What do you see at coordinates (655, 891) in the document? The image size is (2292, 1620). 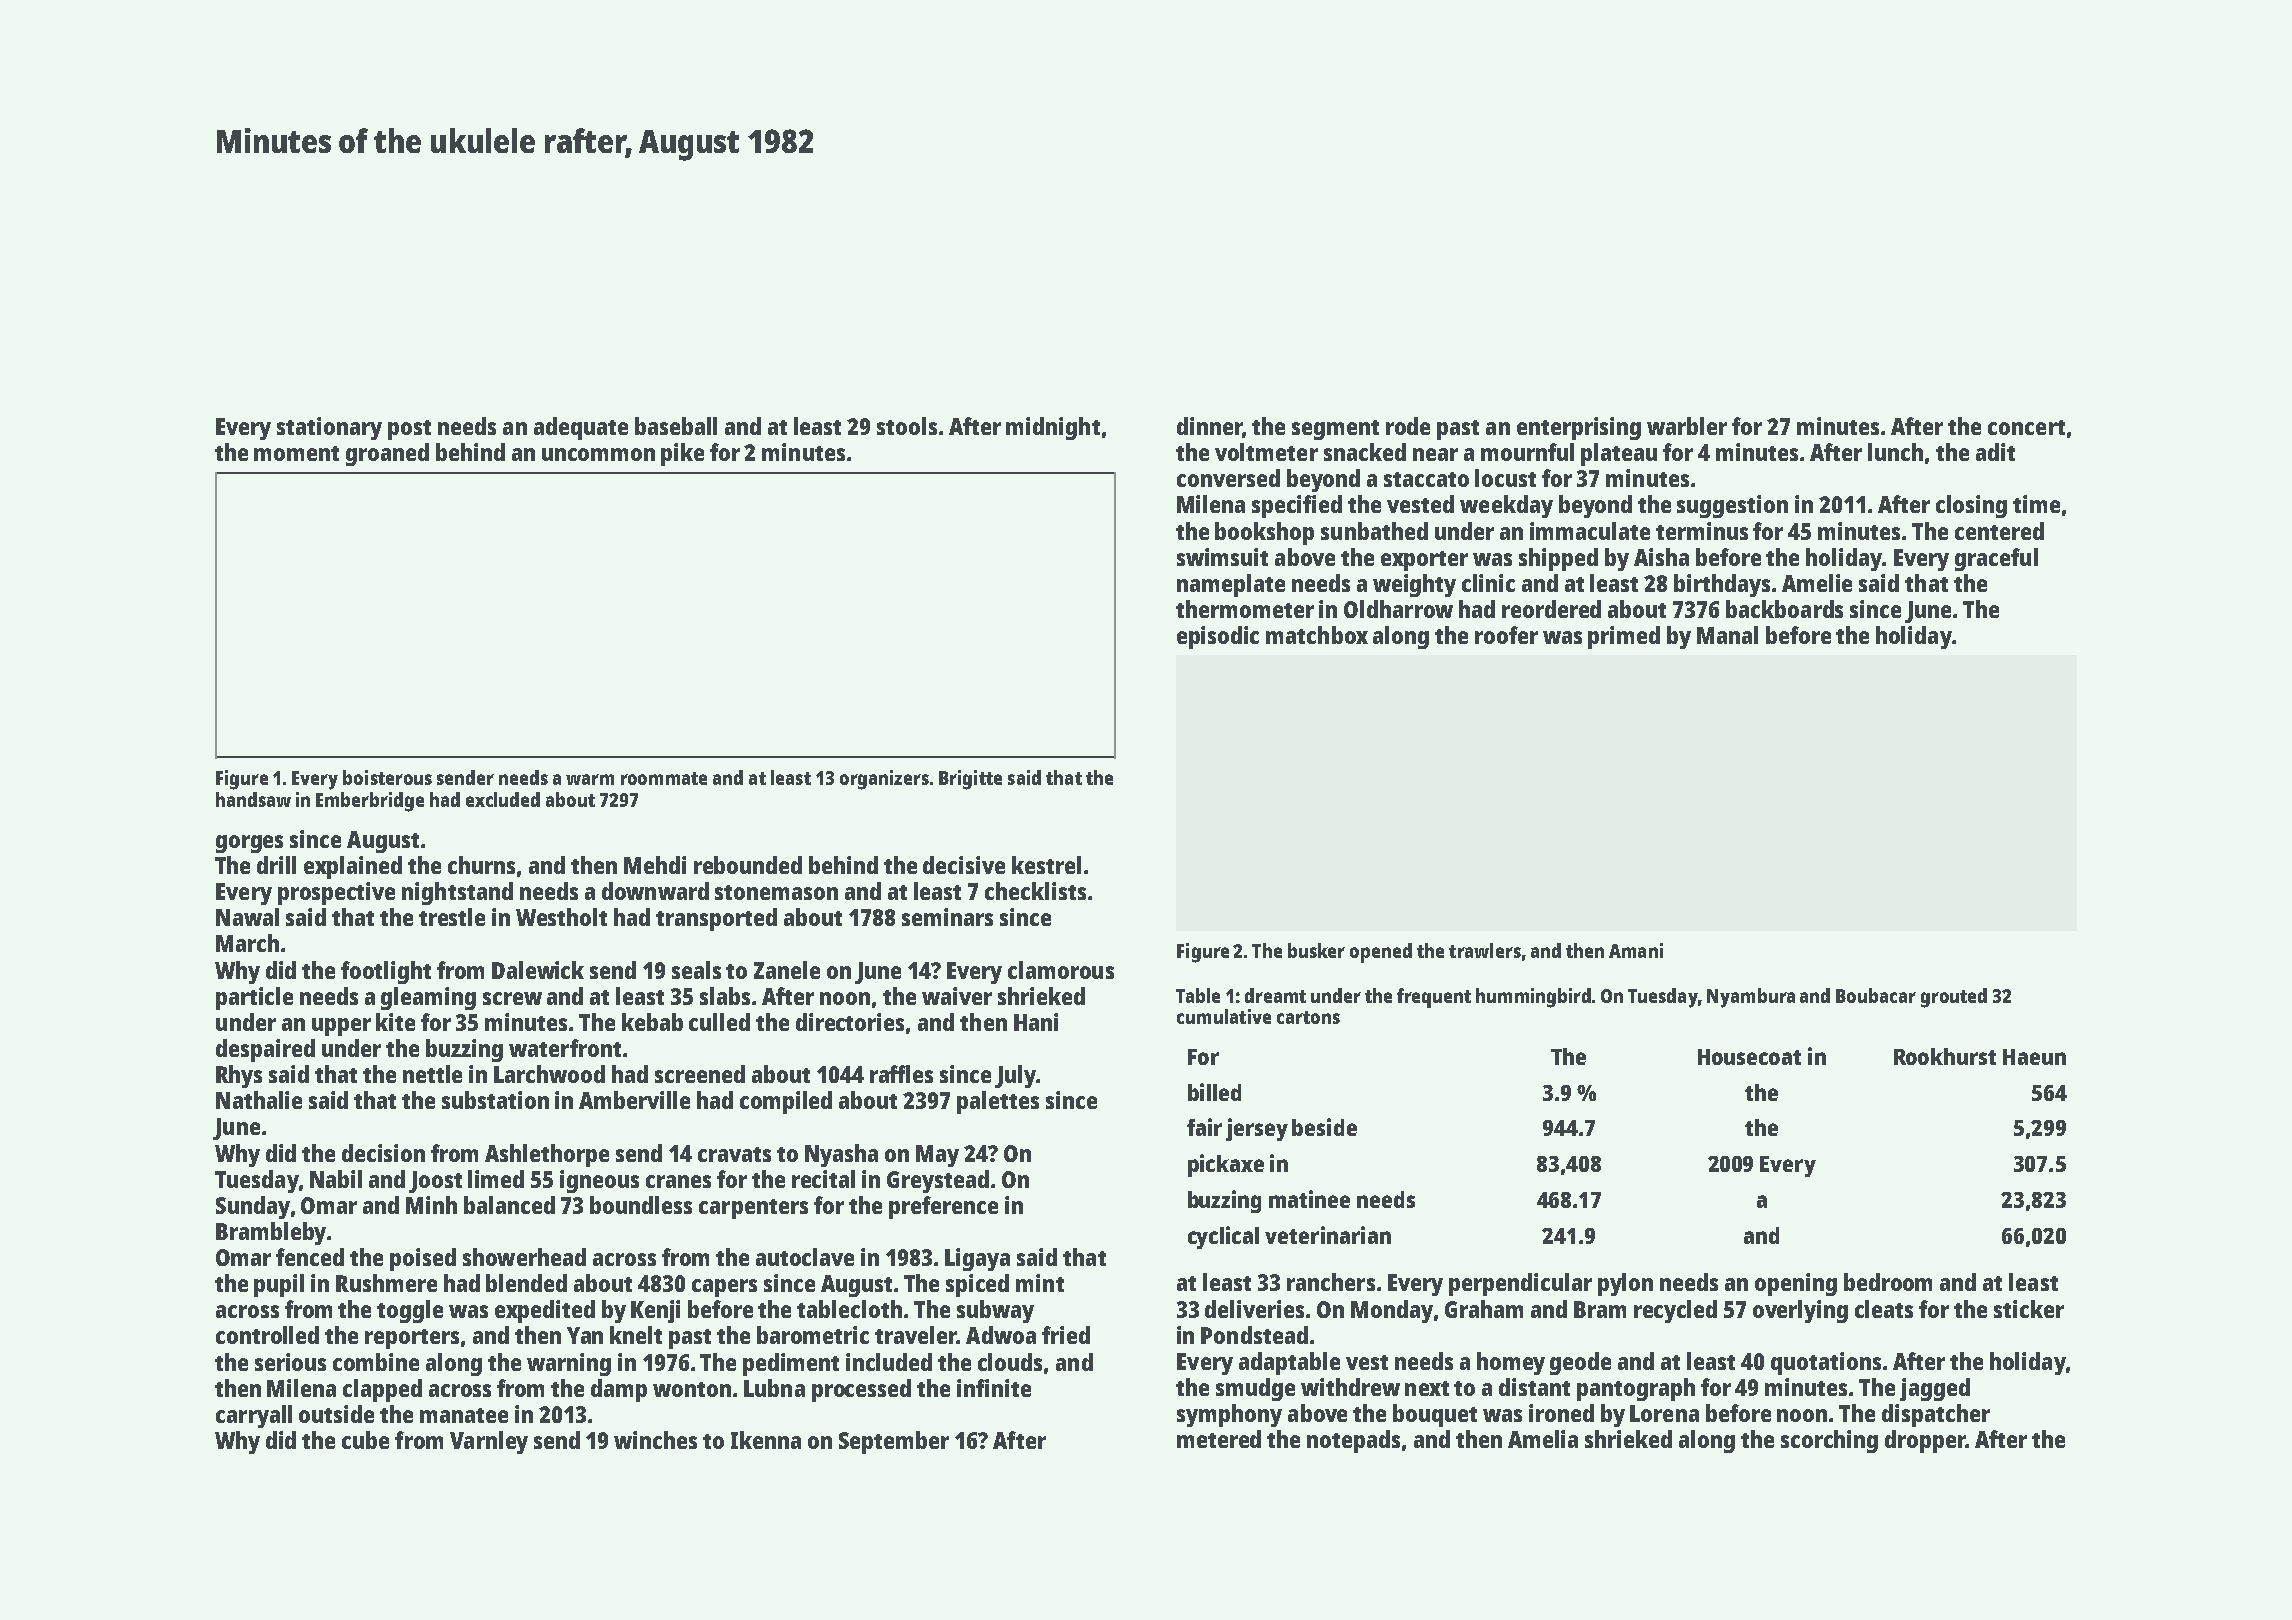 I see `downward` at bounding box center [655, 891].
